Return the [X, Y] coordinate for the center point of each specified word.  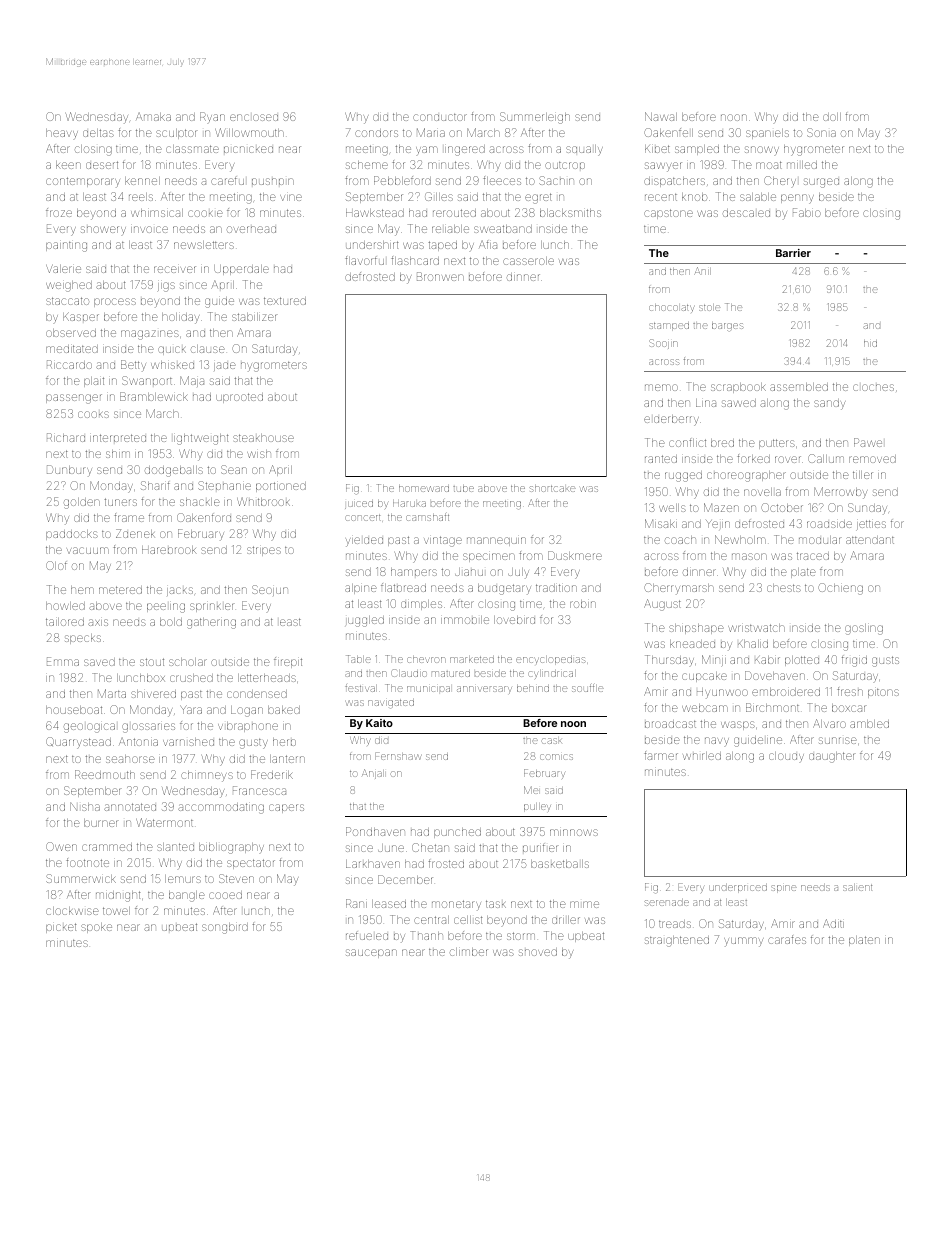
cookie [205, 213]
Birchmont [772, 707]
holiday [180, 318]
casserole [528, 261]
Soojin [663, 344]
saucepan [371, 953]
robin [583, 604]
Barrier [793, 253]
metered [120, 590]
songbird [225, 928]
